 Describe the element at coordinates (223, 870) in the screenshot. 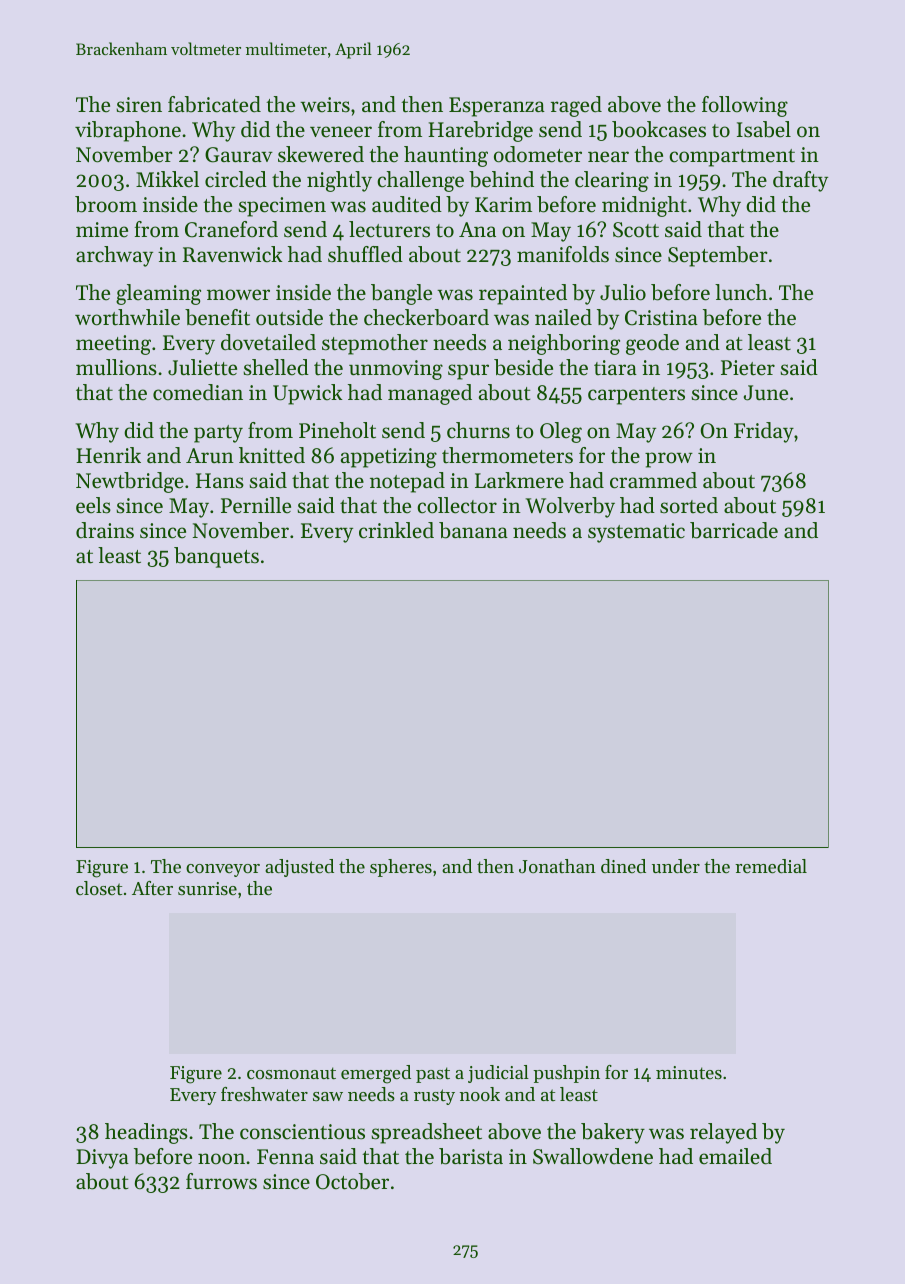

I see `conveyor` at that location.
